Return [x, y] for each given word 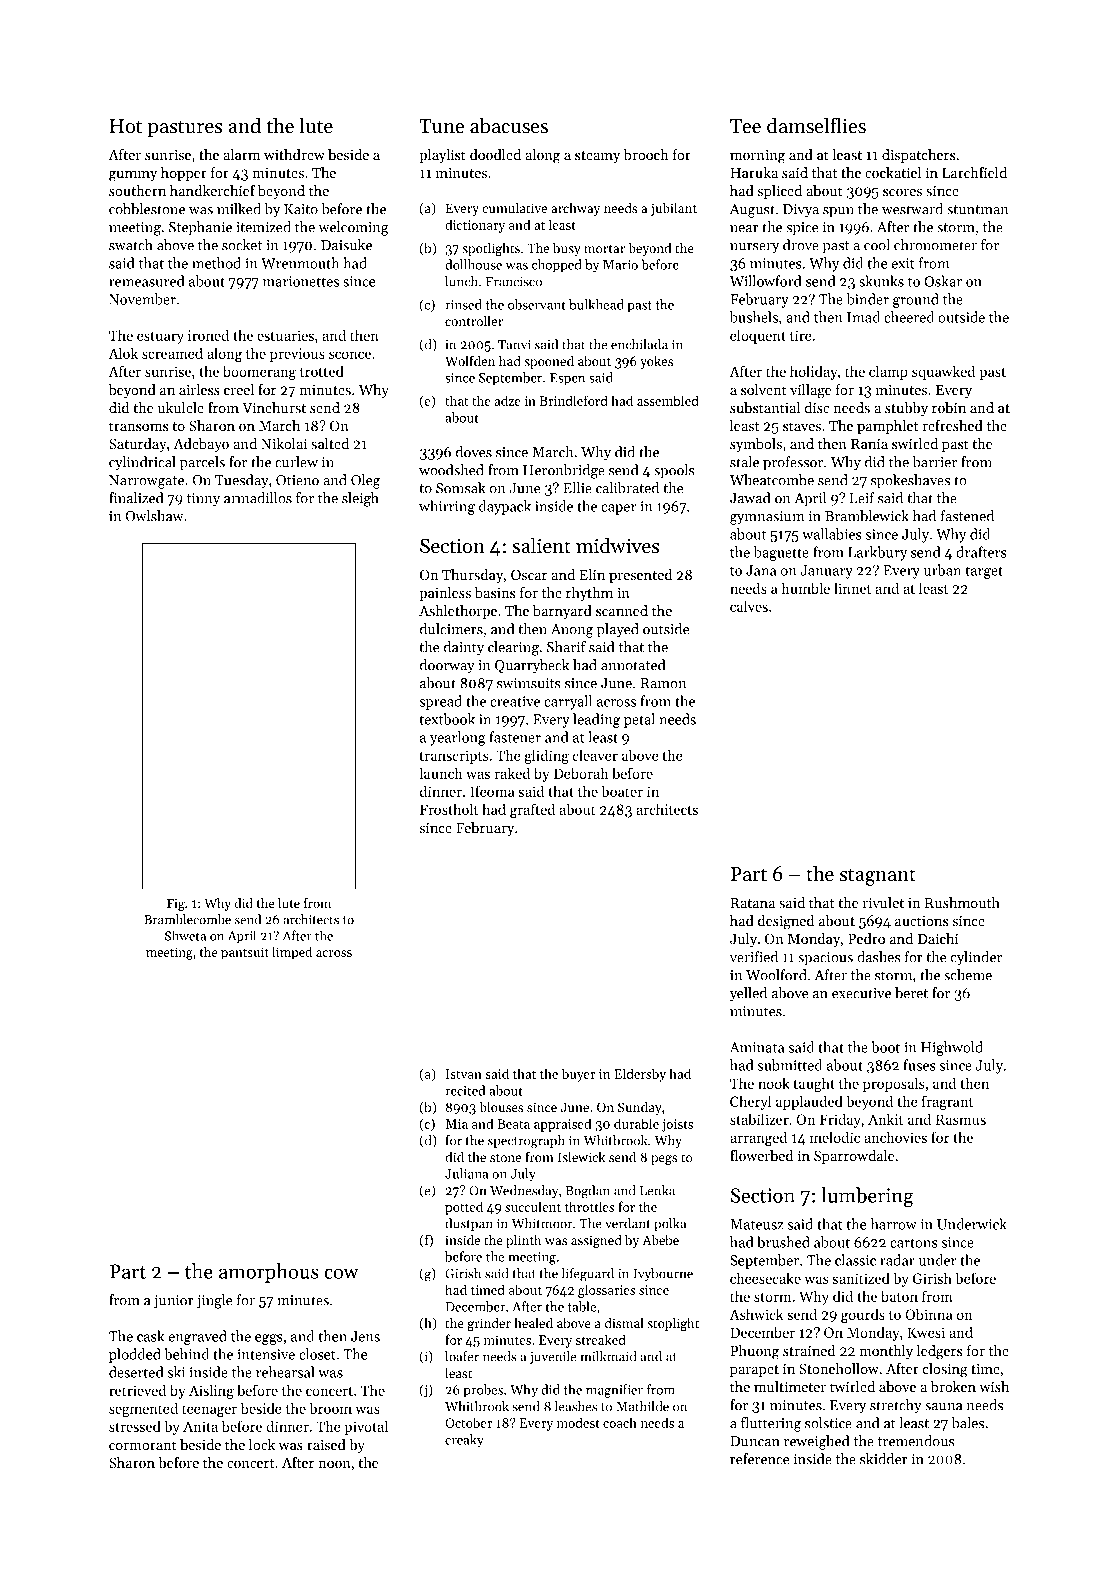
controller [474, 321]
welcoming [353, 228]
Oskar [943, 281]
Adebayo [201, 445]
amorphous [269, 1273]
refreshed [952, 425]
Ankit [885, 1119]
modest [578, 1422]
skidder [884, 1459]
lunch [461, 281]
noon [334, 1464]
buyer [578, 1075]
